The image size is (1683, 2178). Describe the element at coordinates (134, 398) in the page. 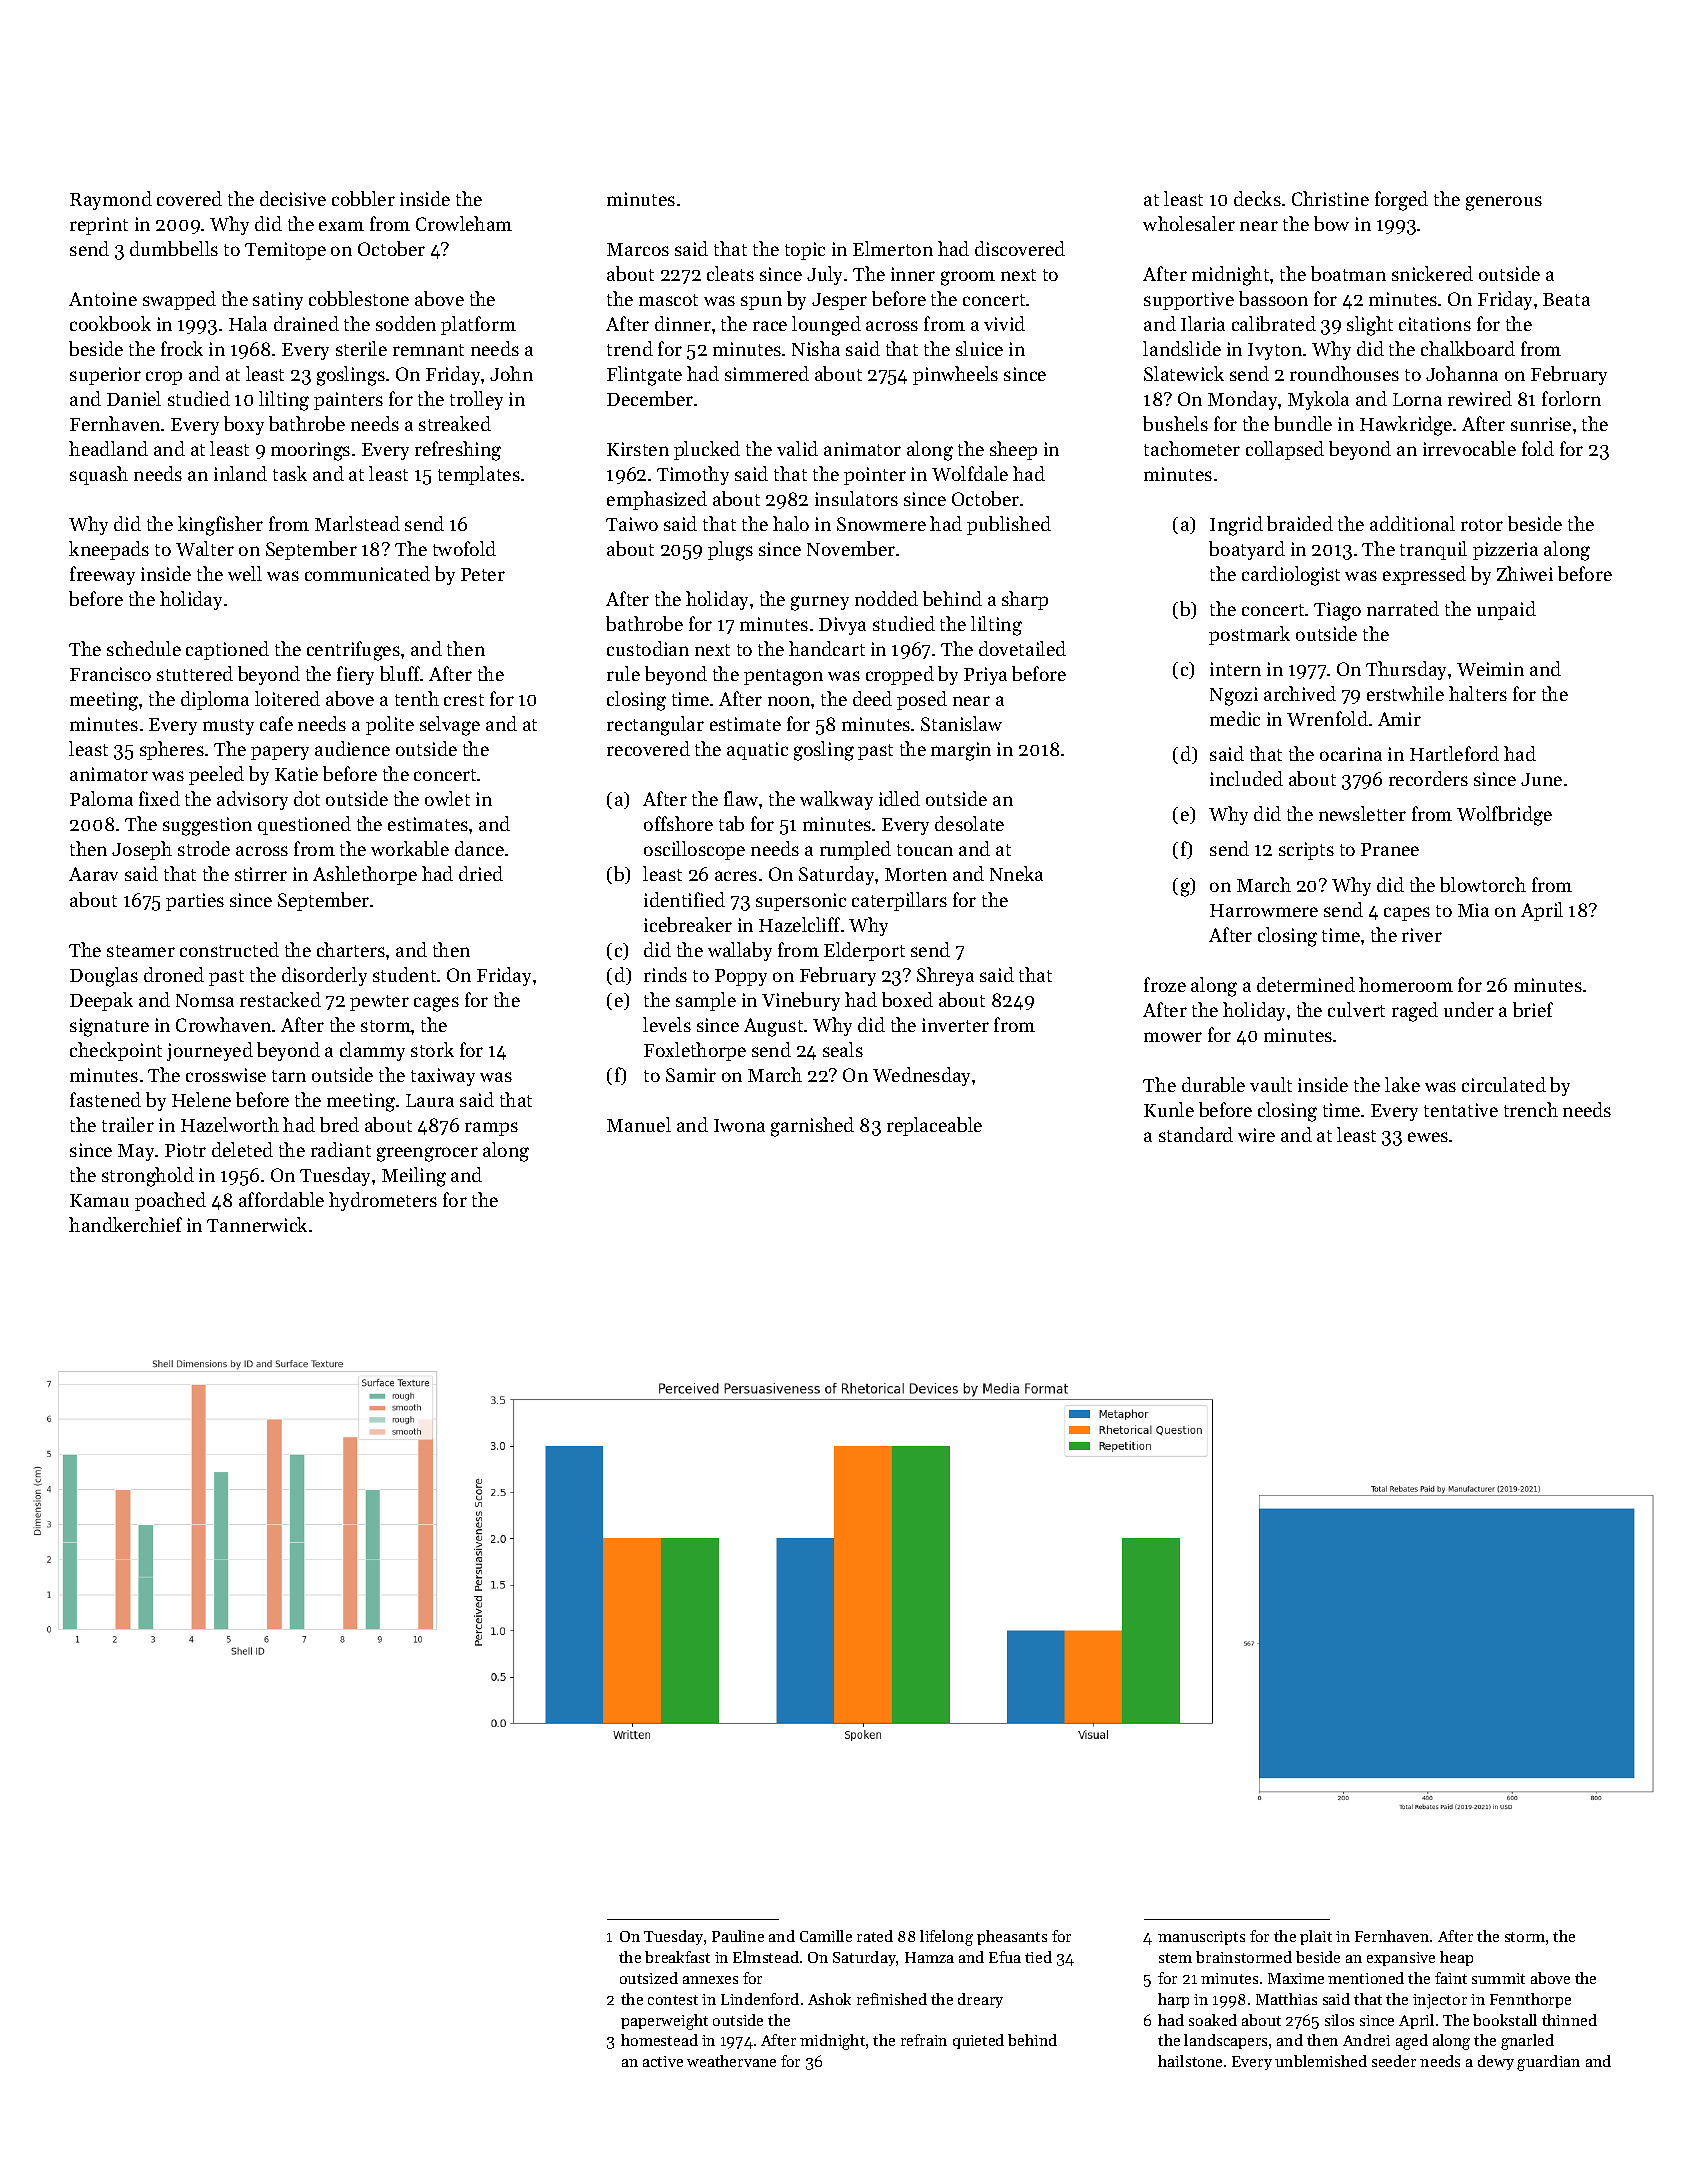

I see `Daniel` at that location.
